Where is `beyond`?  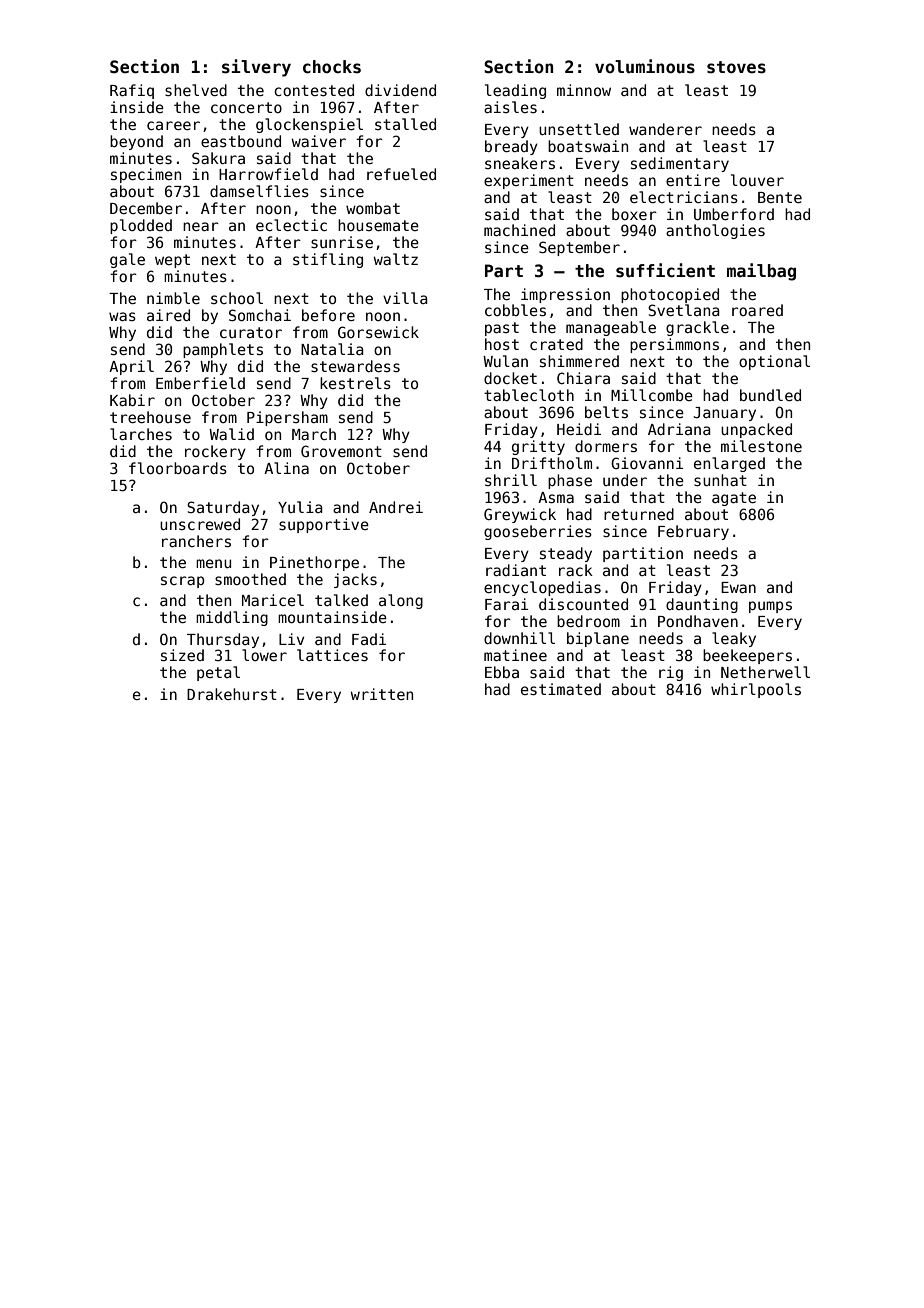
beyond is located at coordinates (136, 142).
